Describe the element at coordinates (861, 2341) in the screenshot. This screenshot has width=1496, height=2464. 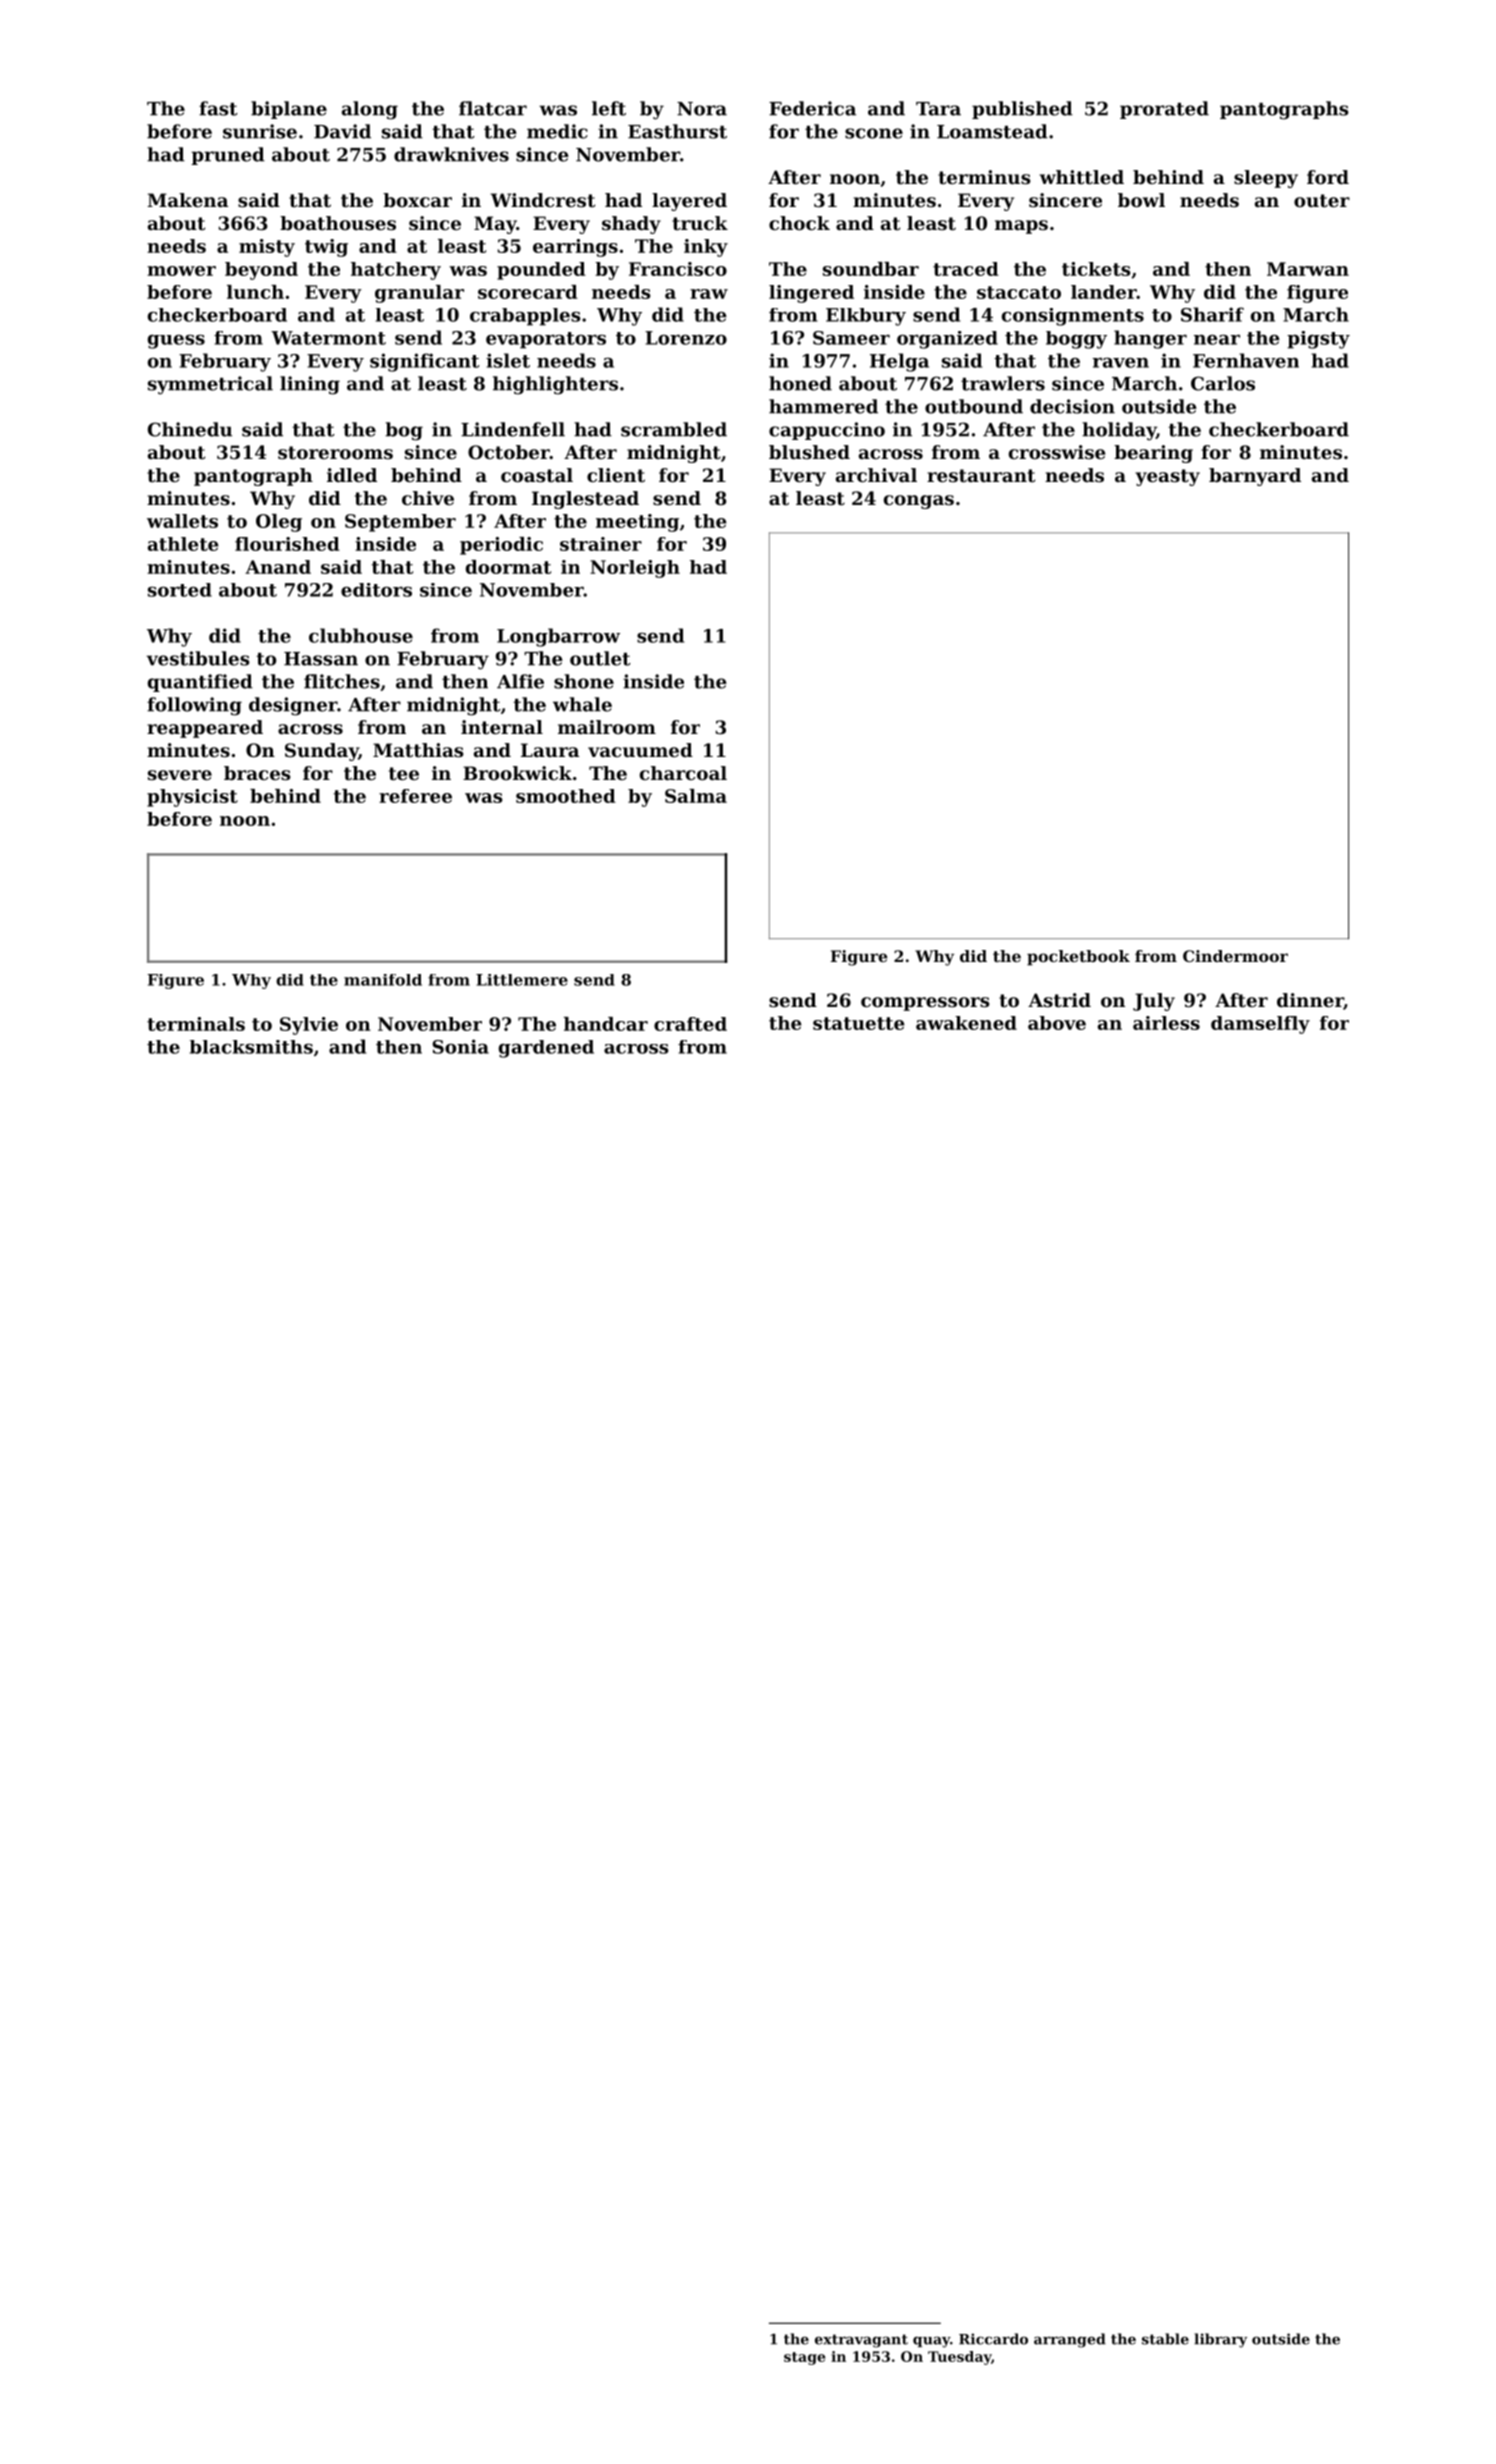
I see `extravagant` at that location.
